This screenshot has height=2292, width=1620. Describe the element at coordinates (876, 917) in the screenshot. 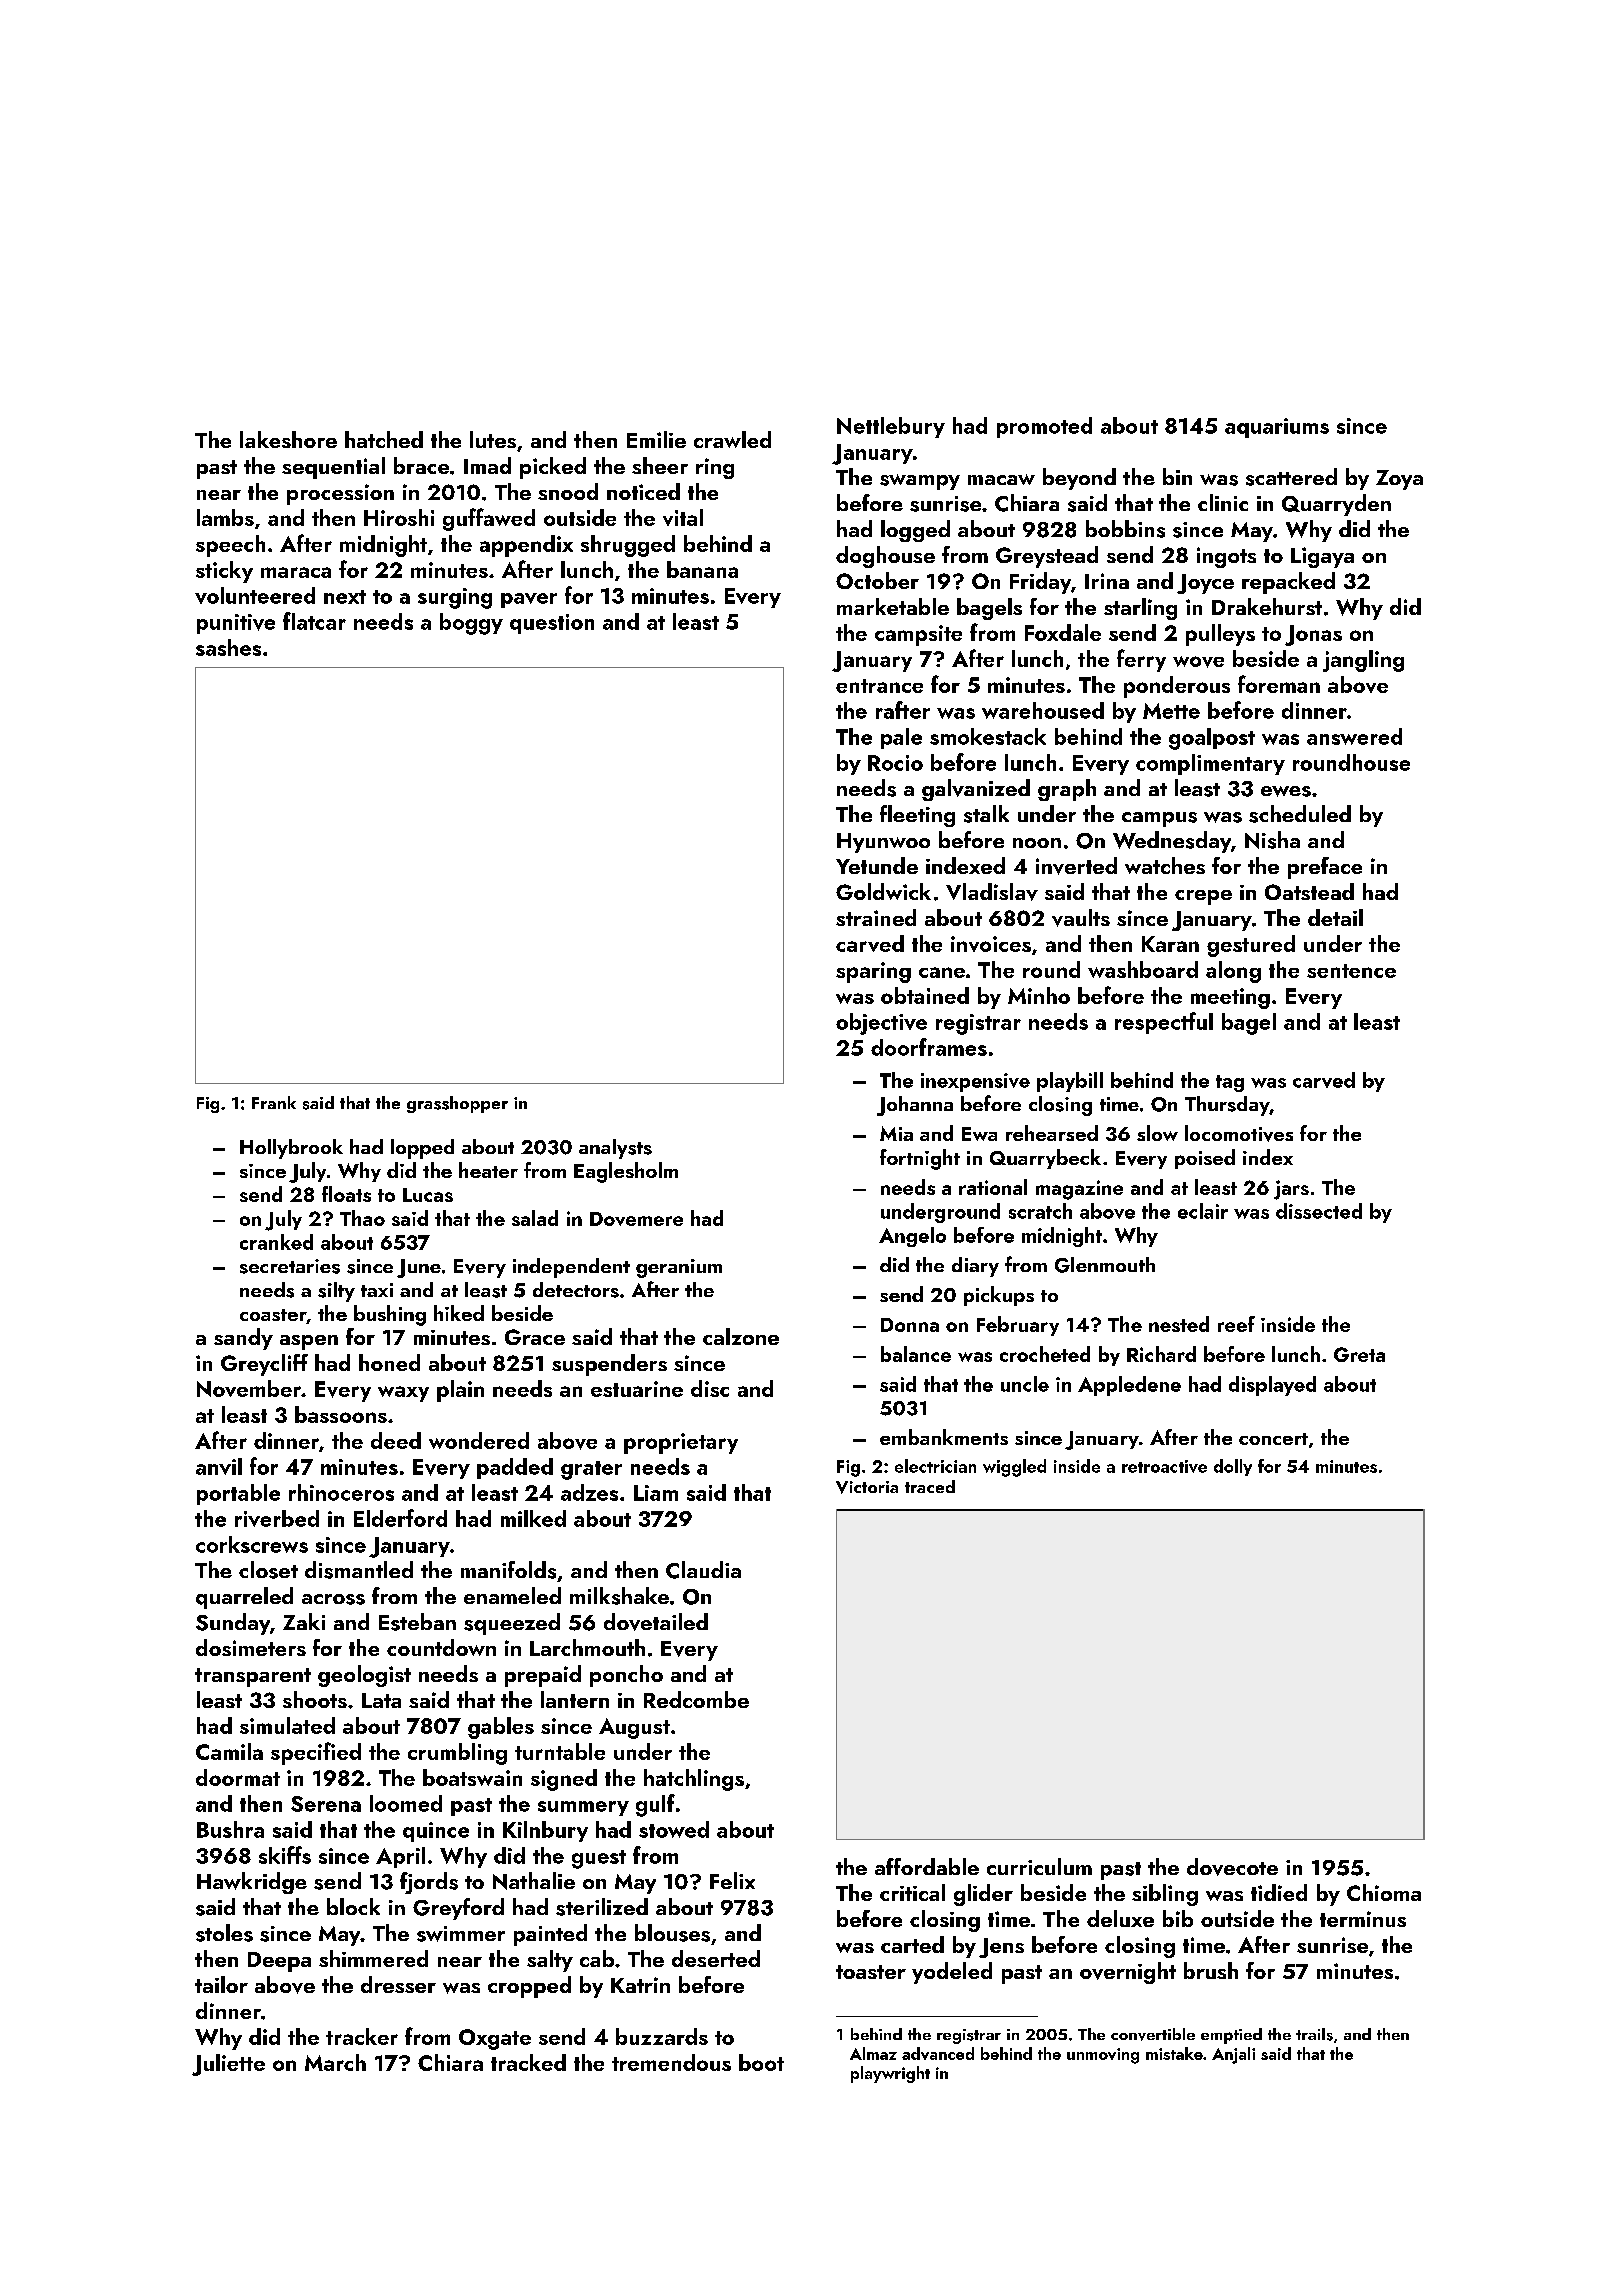

I see `strained` at that location.
